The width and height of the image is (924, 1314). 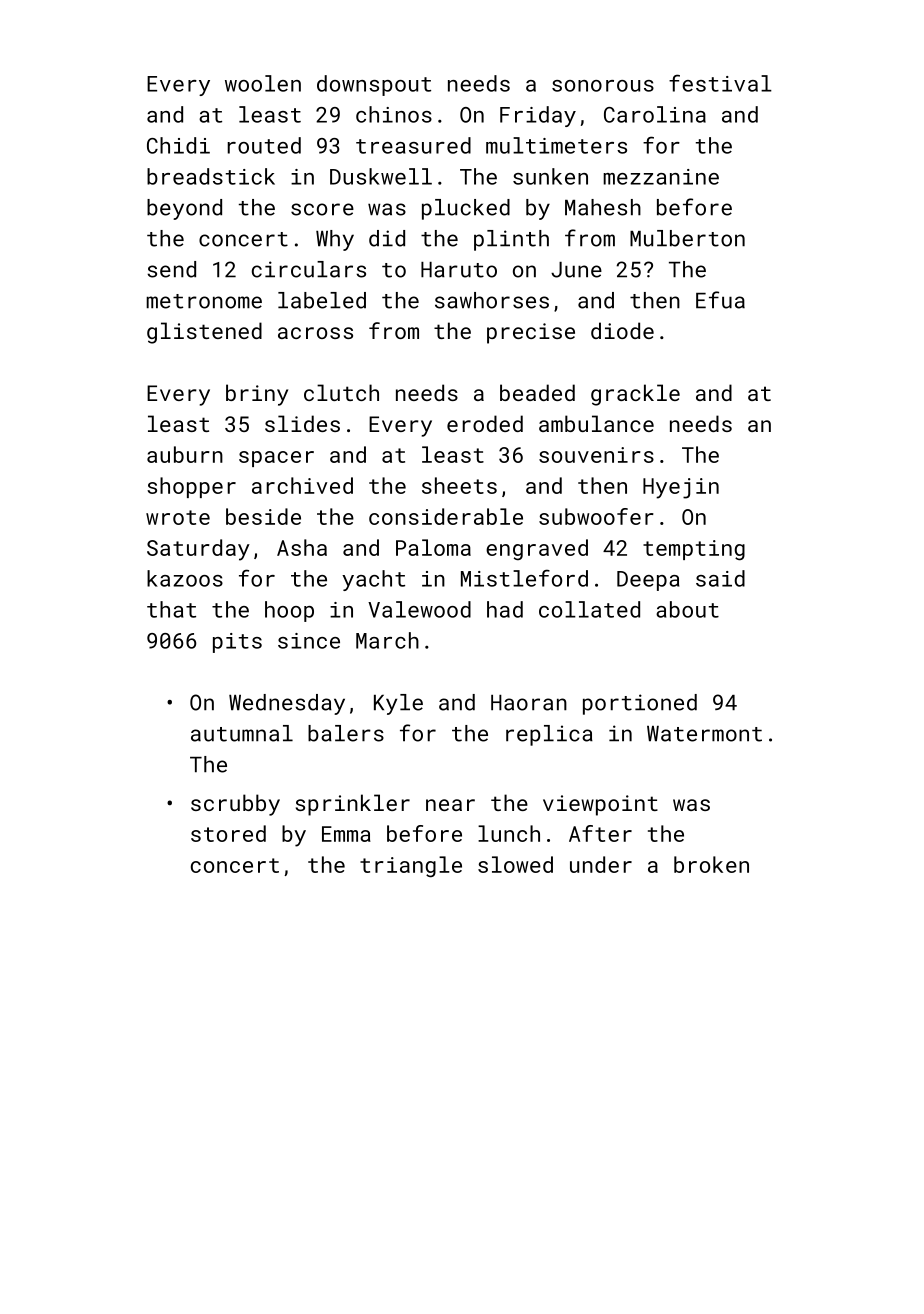 What do you see at coordinates (538, 116) in the image?
I see `Friday` at bounding box center [538, 116].
